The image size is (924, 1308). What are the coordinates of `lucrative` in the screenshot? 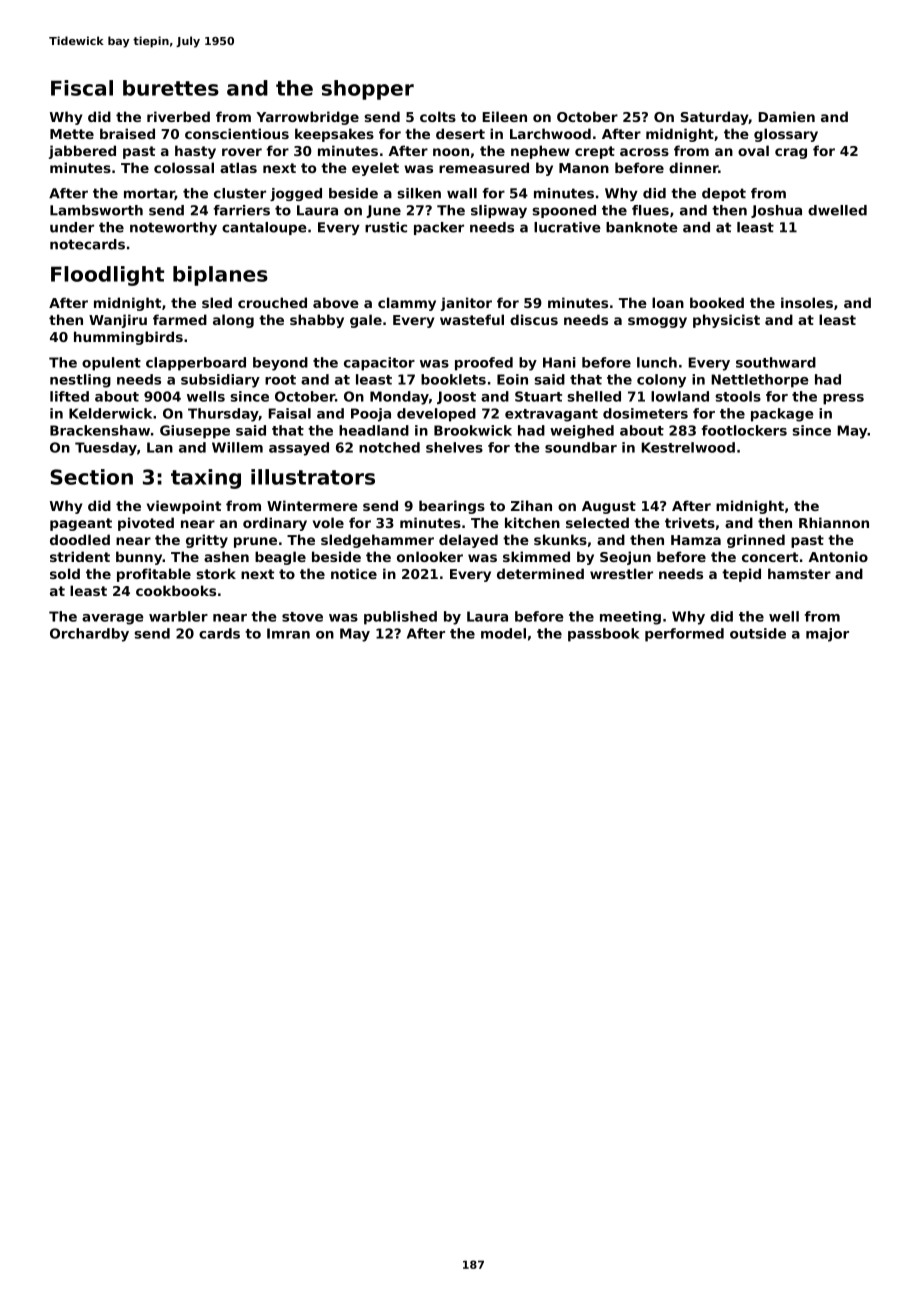 It's located at (567, 227).
